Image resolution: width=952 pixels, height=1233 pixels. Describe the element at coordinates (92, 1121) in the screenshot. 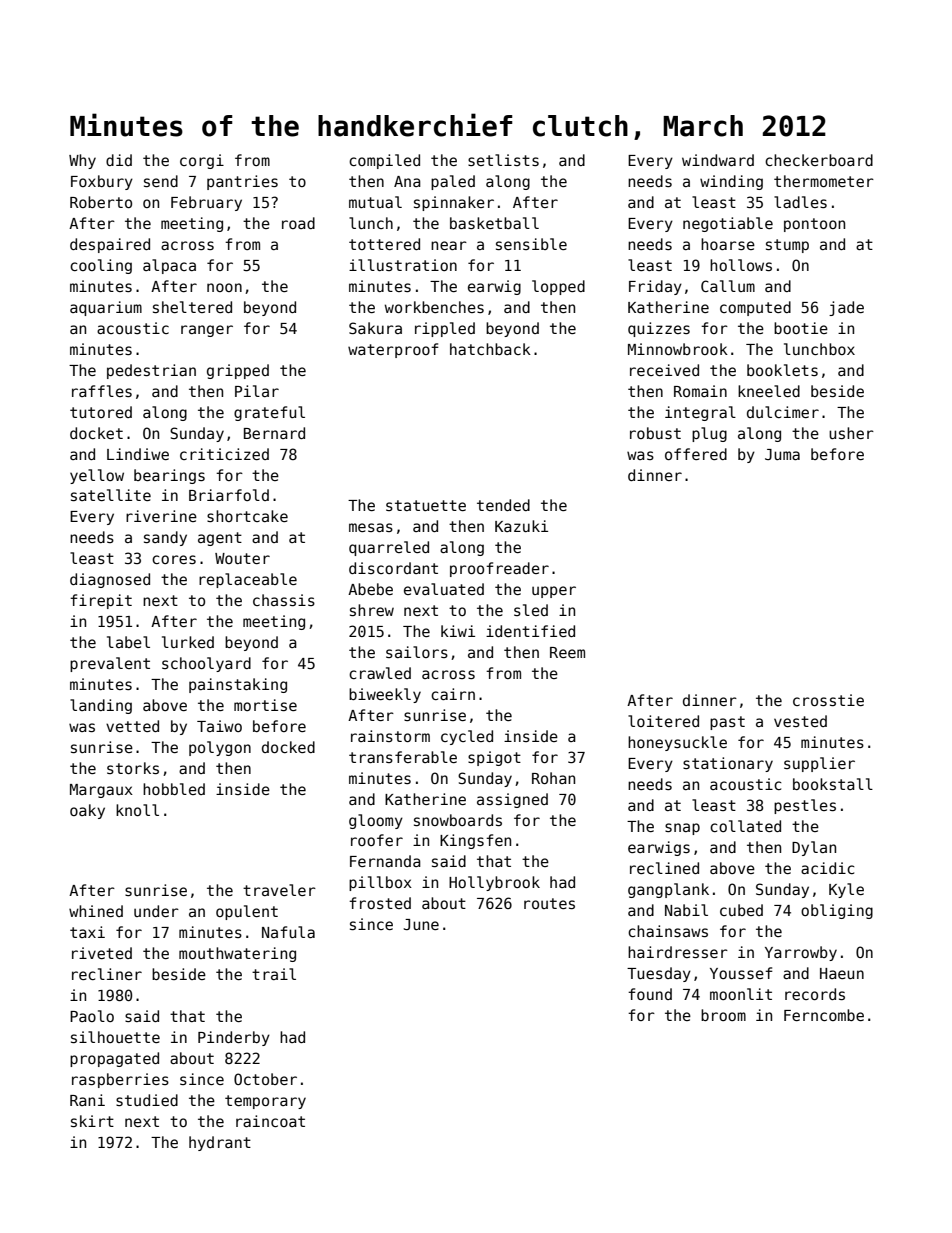

I see `skirt` at that location.
